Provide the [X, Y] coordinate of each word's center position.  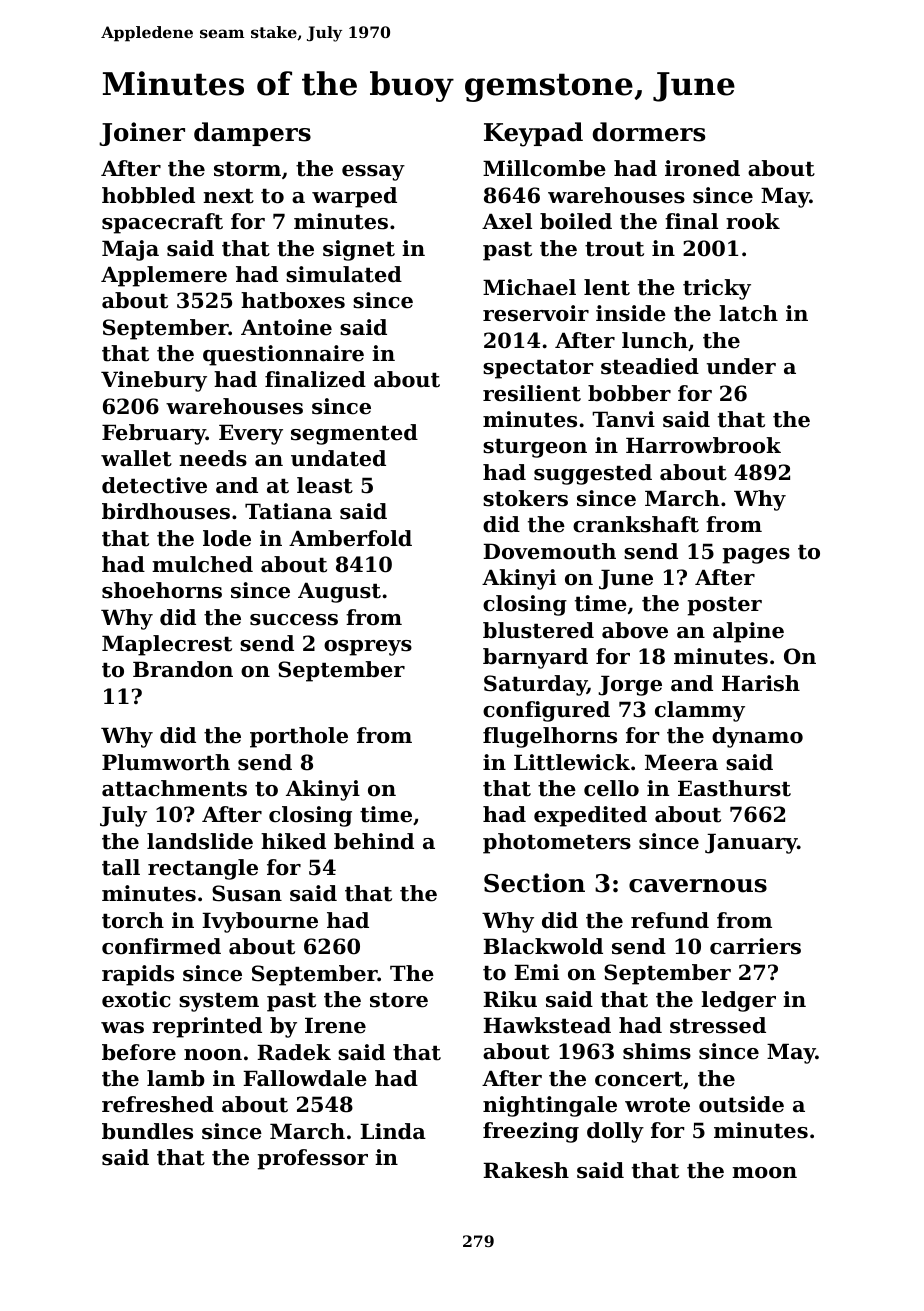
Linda [393, 1131]
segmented [354, 434]
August [339, 592]
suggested [593, 474]
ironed [702, 168]
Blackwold [543, 946]
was [122, 1028]
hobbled [148, 195]
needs [213, 458]
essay [373, 173]
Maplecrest [167, 645]
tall [121, 867]
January [751, 843]
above [635, 630]
